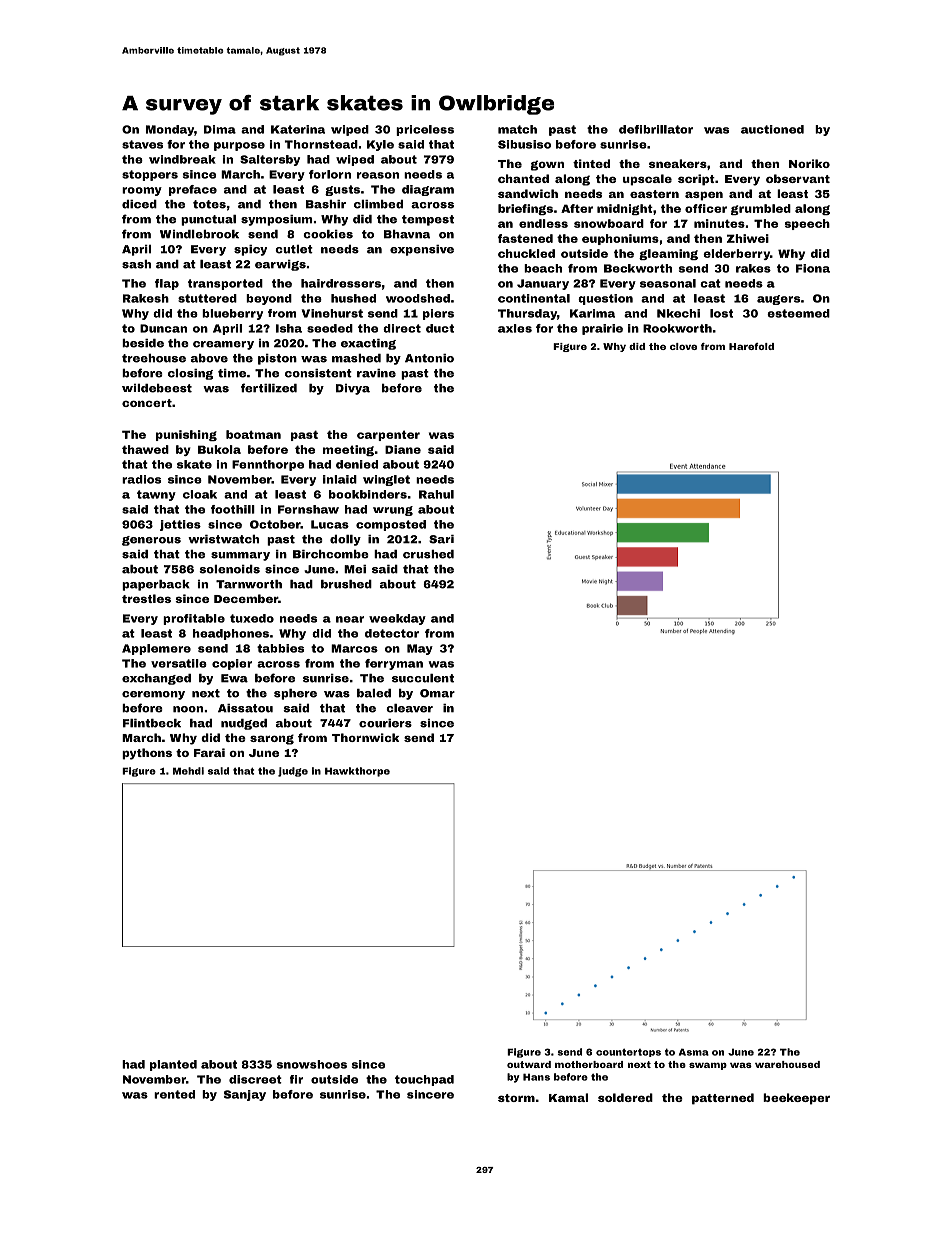  What do you see at coordinates (656, 129) in the page?
I see `defibrillator` at bounding box center [656, 129].
